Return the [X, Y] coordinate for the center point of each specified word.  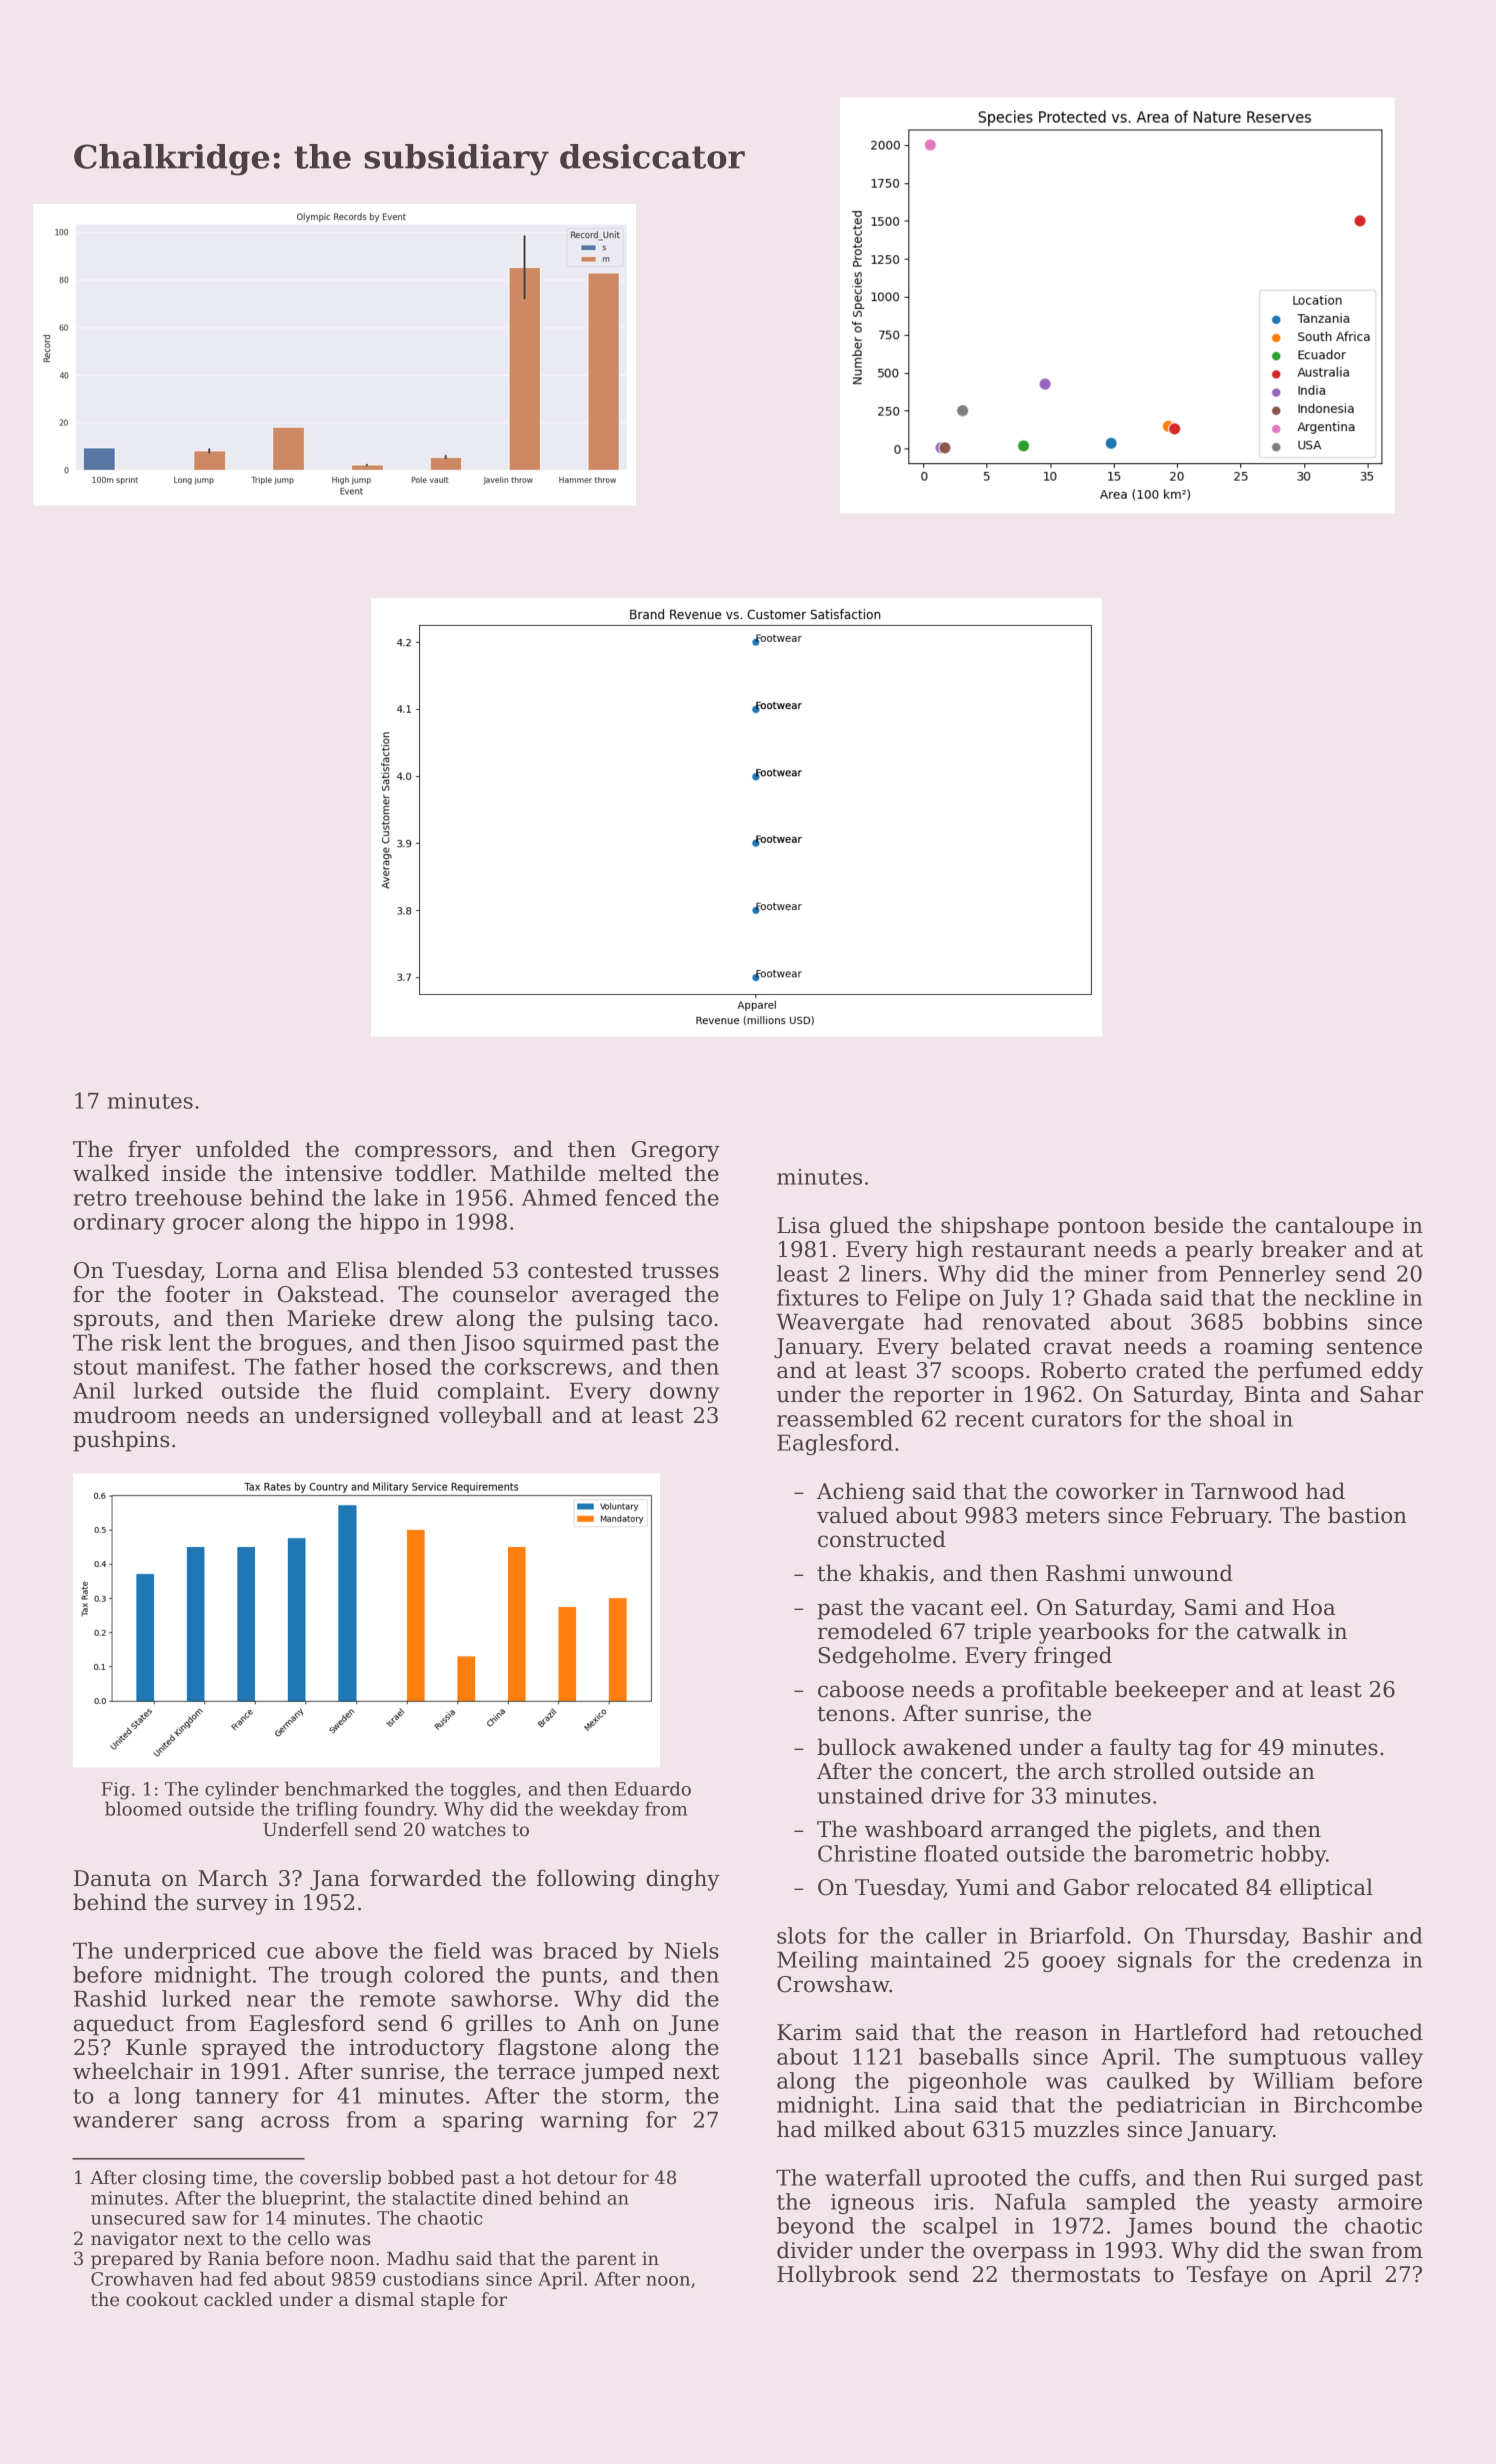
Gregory [676, 1151]
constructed [882, 1539]
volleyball [490, 1417]
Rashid [110, 1998]
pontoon [1101, 1228]
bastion [1367, 1515]
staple [448, 2301]
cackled [238, 2299]
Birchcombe [1358, 2104]
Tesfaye [1227, 2276]
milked [860, 2129]
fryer [154, 1151]
